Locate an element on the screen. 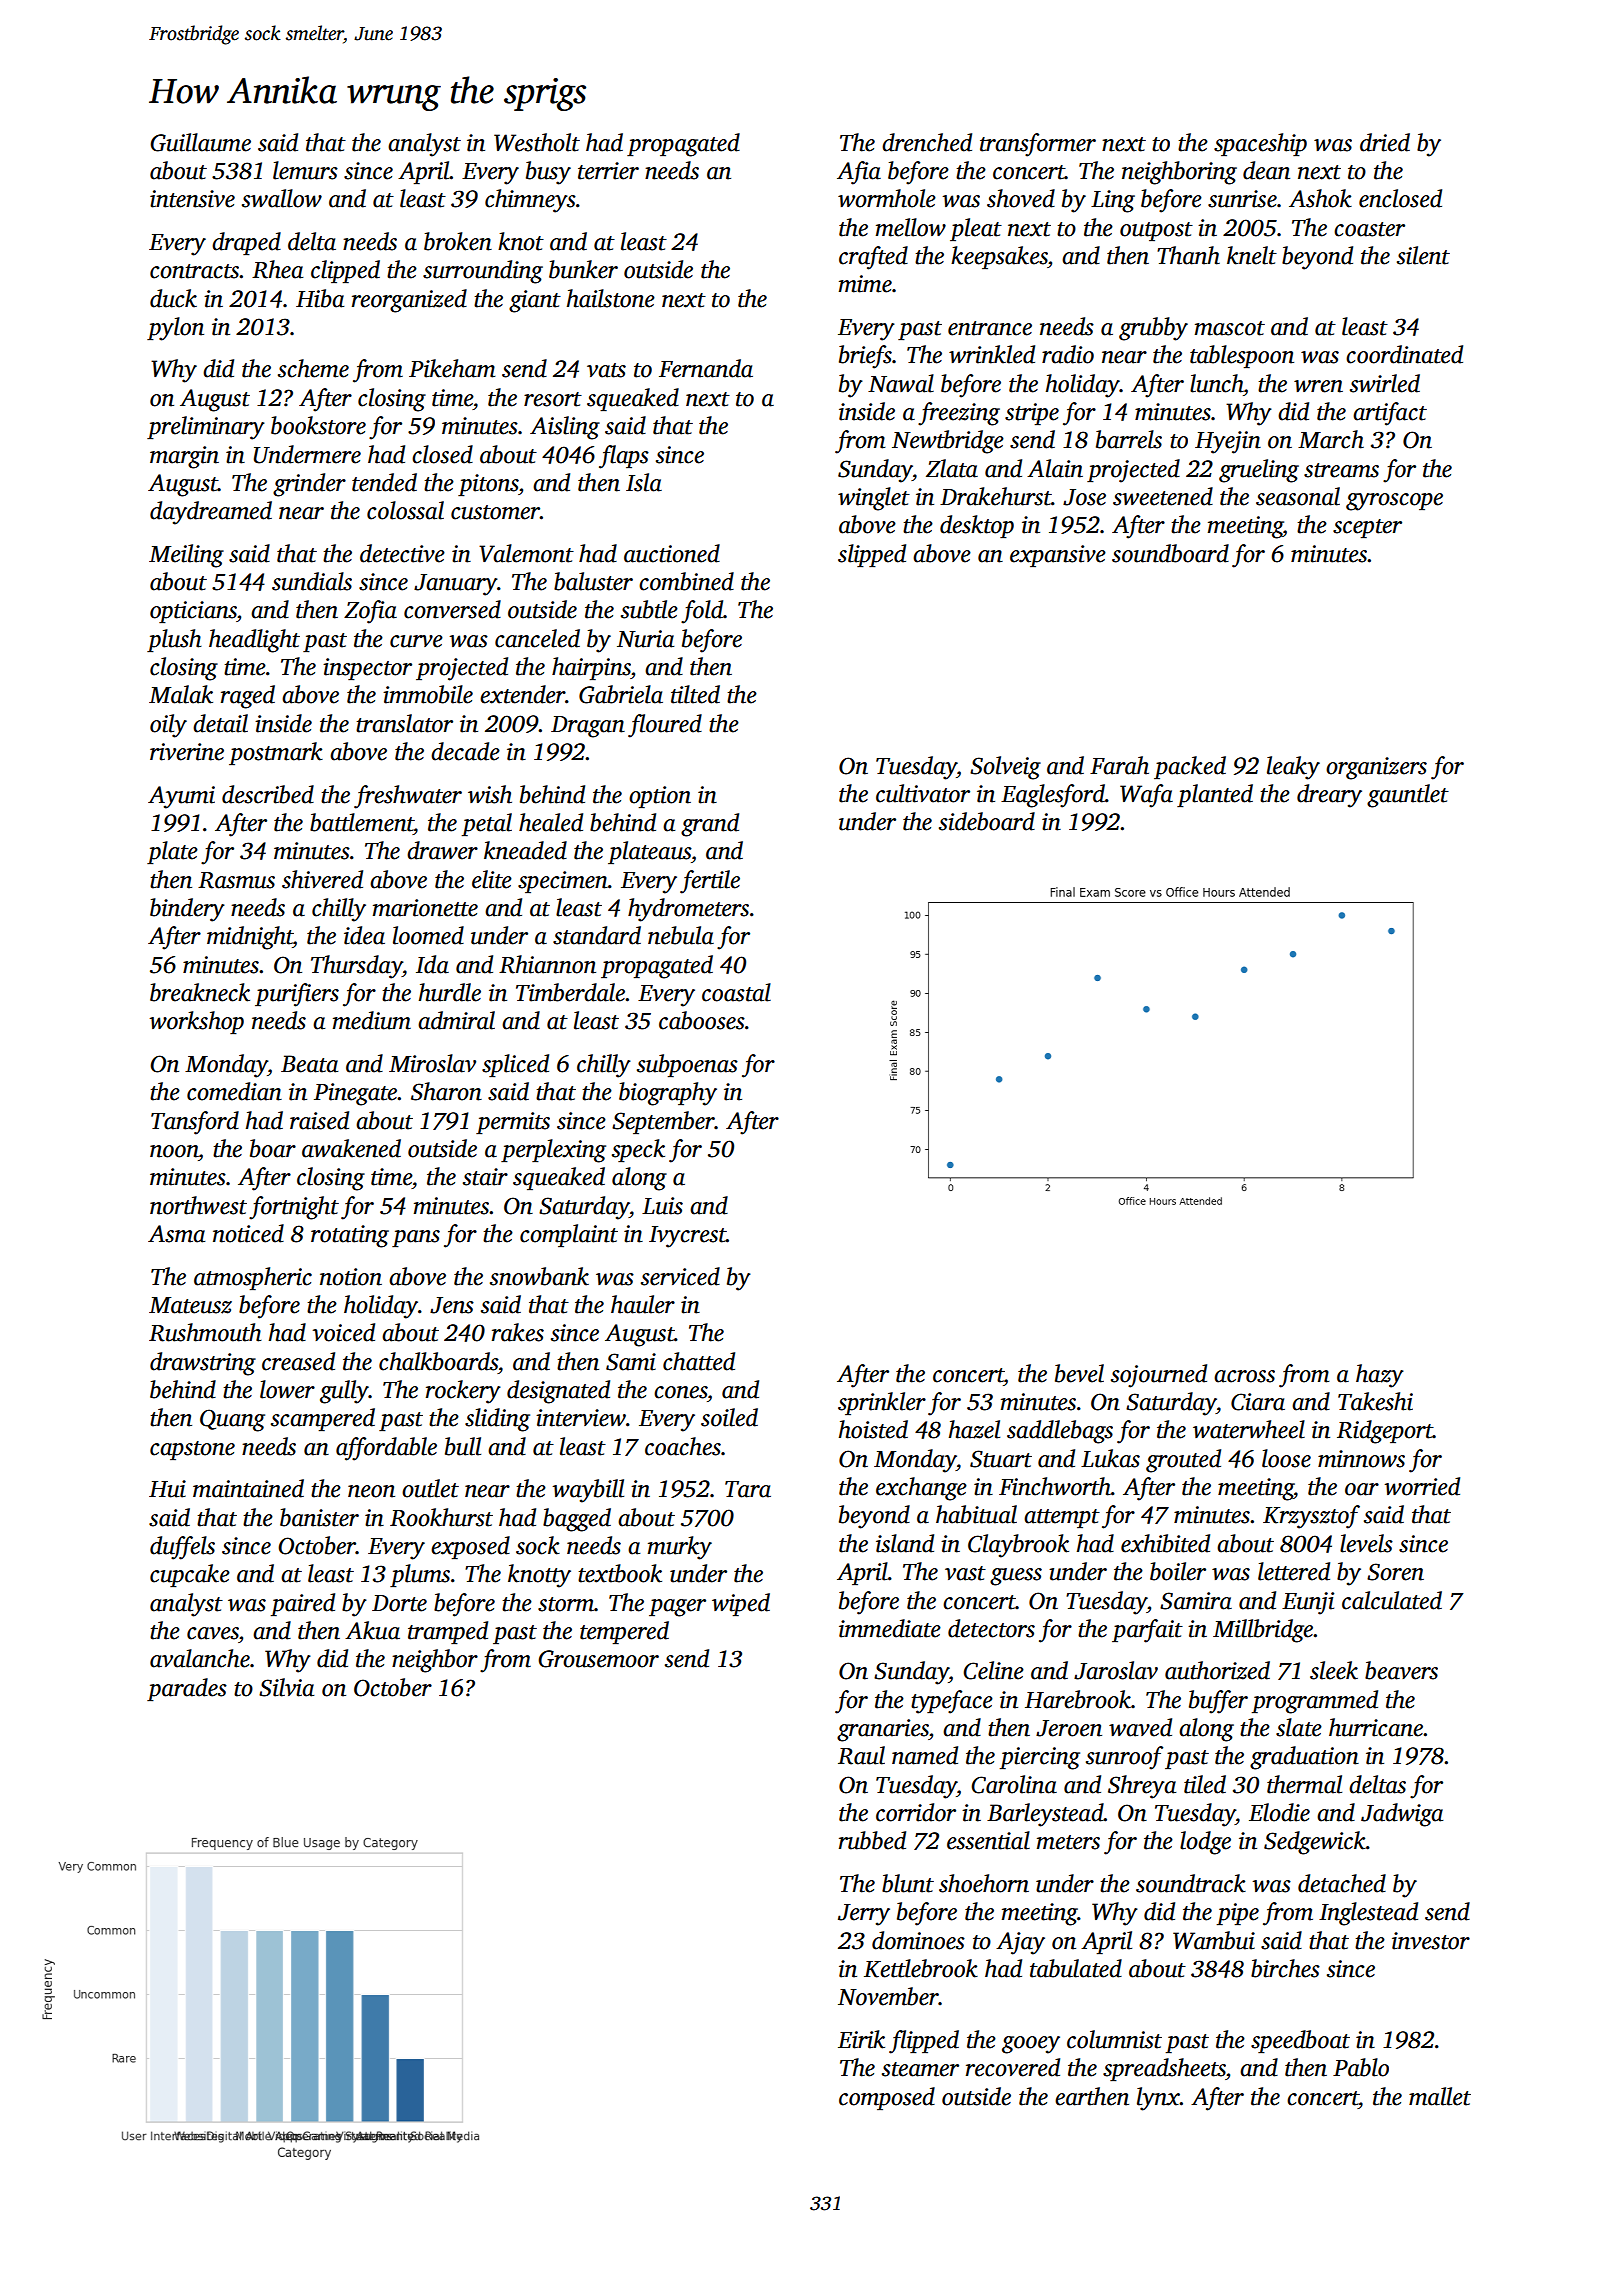  hurdle is located at coordinates (450, 992).
